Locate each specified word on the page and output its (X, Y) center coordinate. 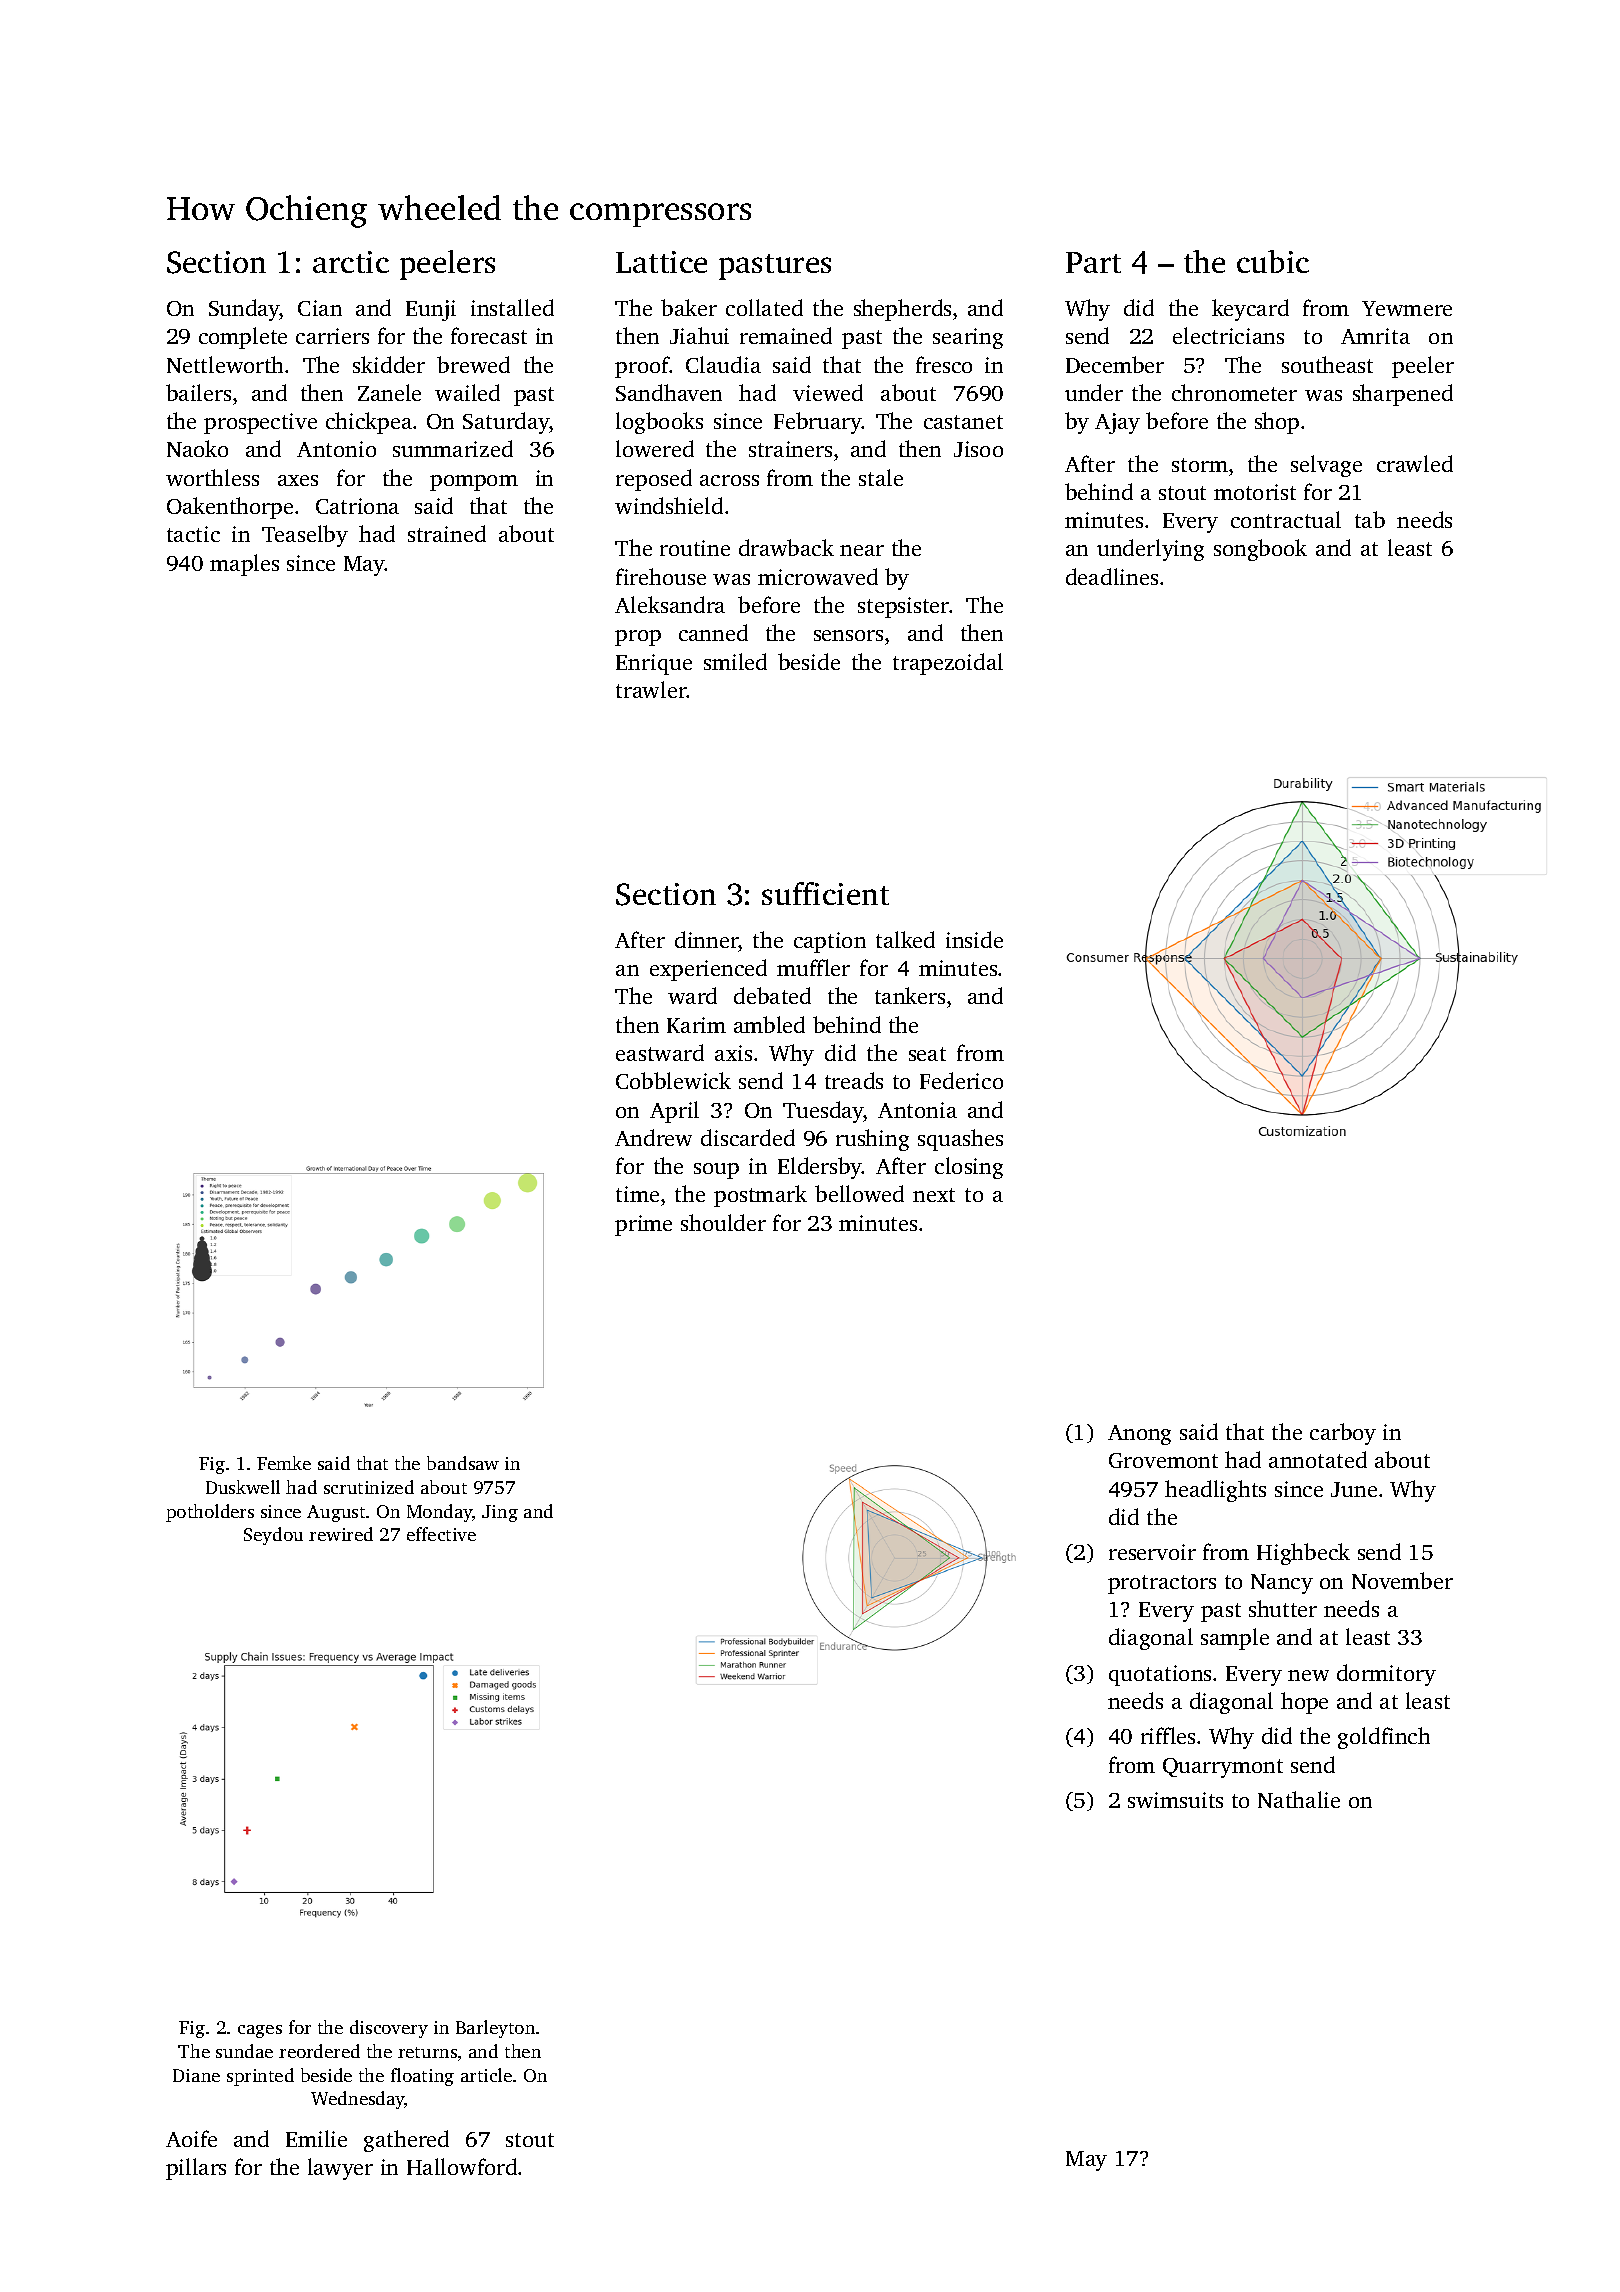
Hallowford (462, 2166)
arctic (351, 262)
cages (260, 2031)
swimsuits (1175, 1800)
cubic (1273, 261)
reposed (654, 480)
